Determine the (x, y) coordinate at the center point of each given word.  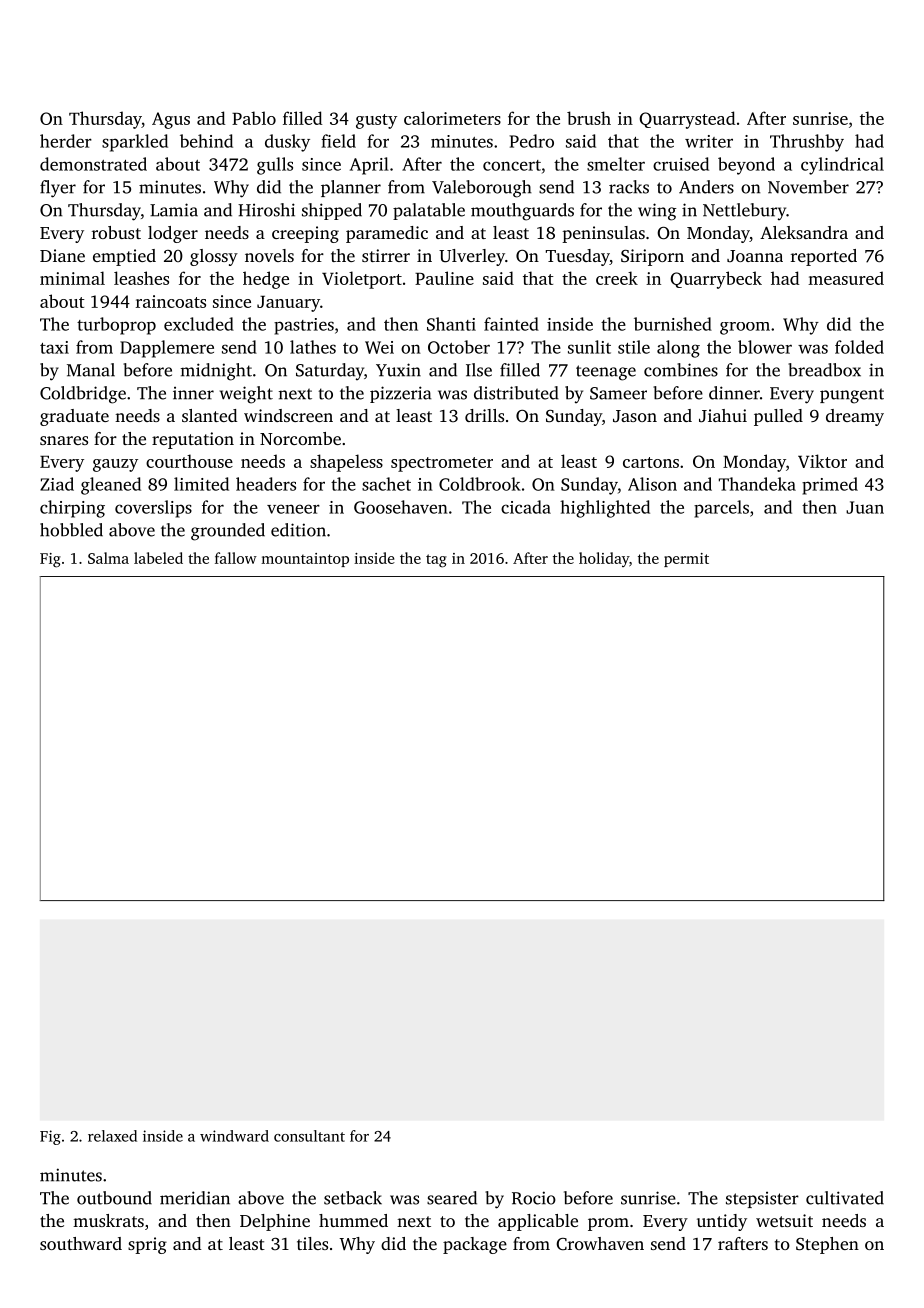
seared (452, 1198)
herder (66, 141)
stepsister (762, 1200)
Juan (865, 507)
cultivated (845, 1198)
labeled (158, 558)
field (338, 141)
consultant (309, 1136)
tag (436, 561)
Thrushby (807, 143)
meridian (195, 1198)
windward (234, 1136)
